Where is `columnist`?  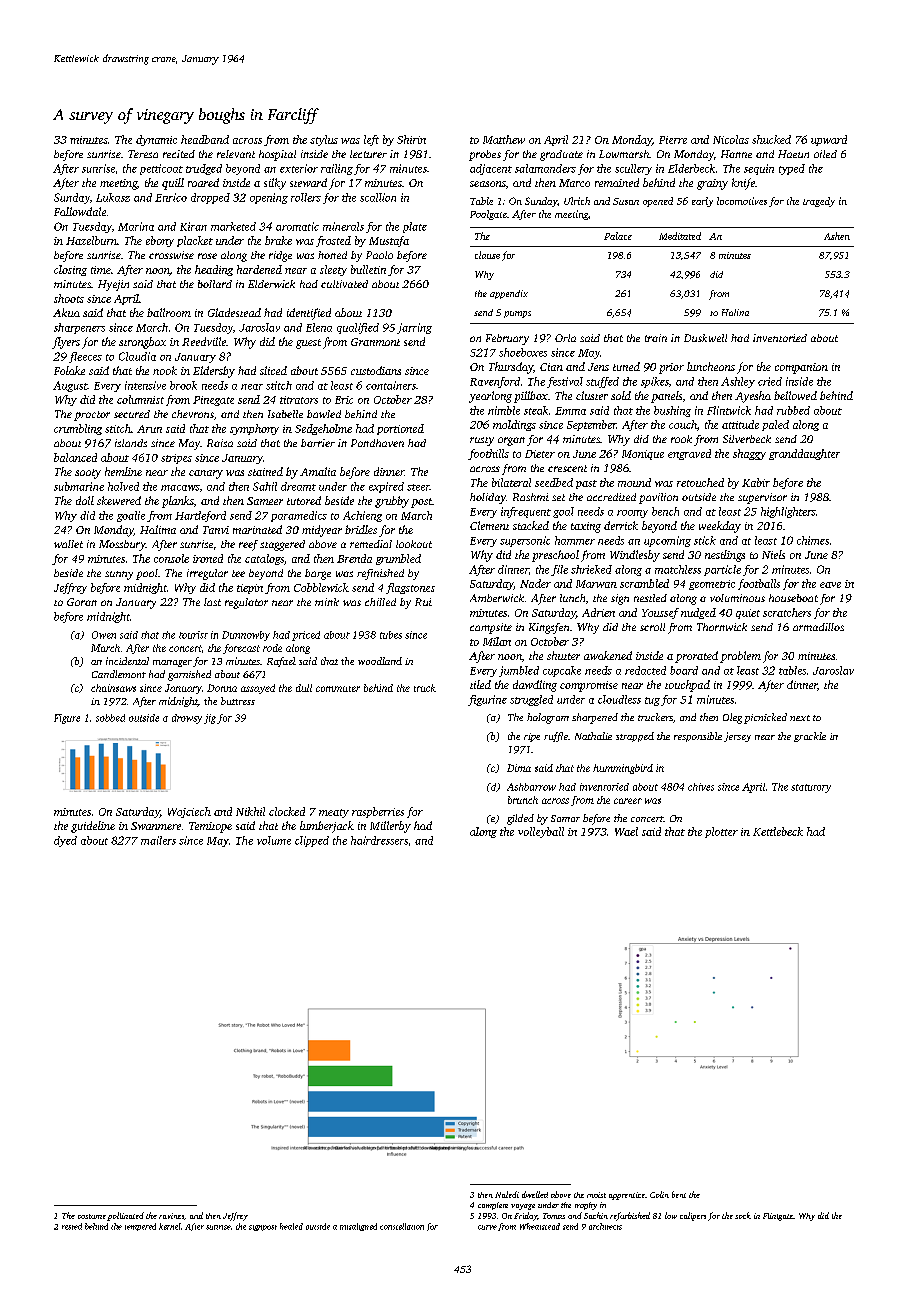
columnist is located at coordinates (140, 399).
